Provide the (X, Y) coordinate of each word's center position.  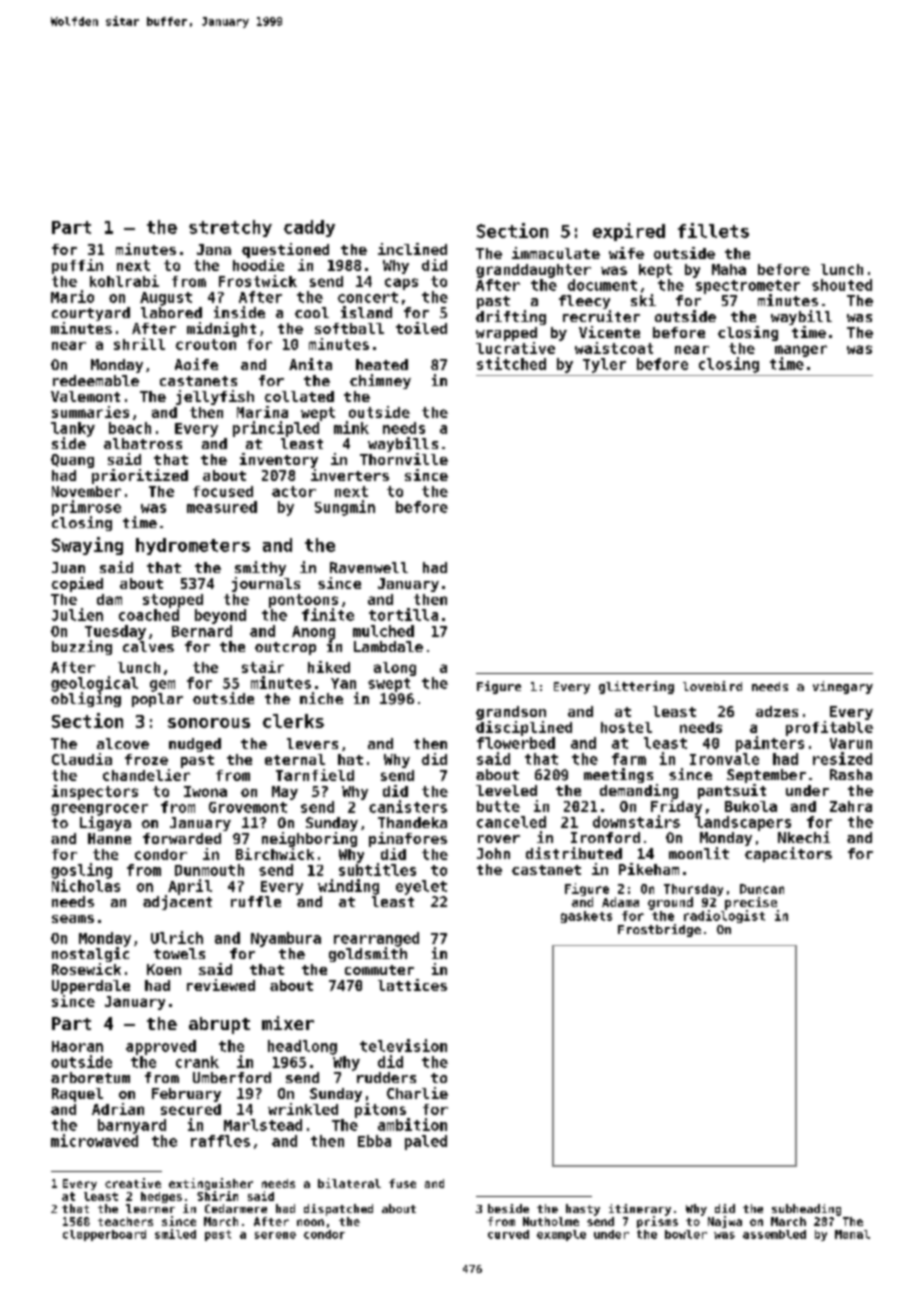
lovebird (712, 686)
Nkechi (804, 837)
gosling (81, 871)
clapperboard (104, 1235)
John (493, 853)
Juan (68, 567)
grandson (511, 713)
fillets (713, 230)
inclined (412, 249)
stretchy (230, 228)
